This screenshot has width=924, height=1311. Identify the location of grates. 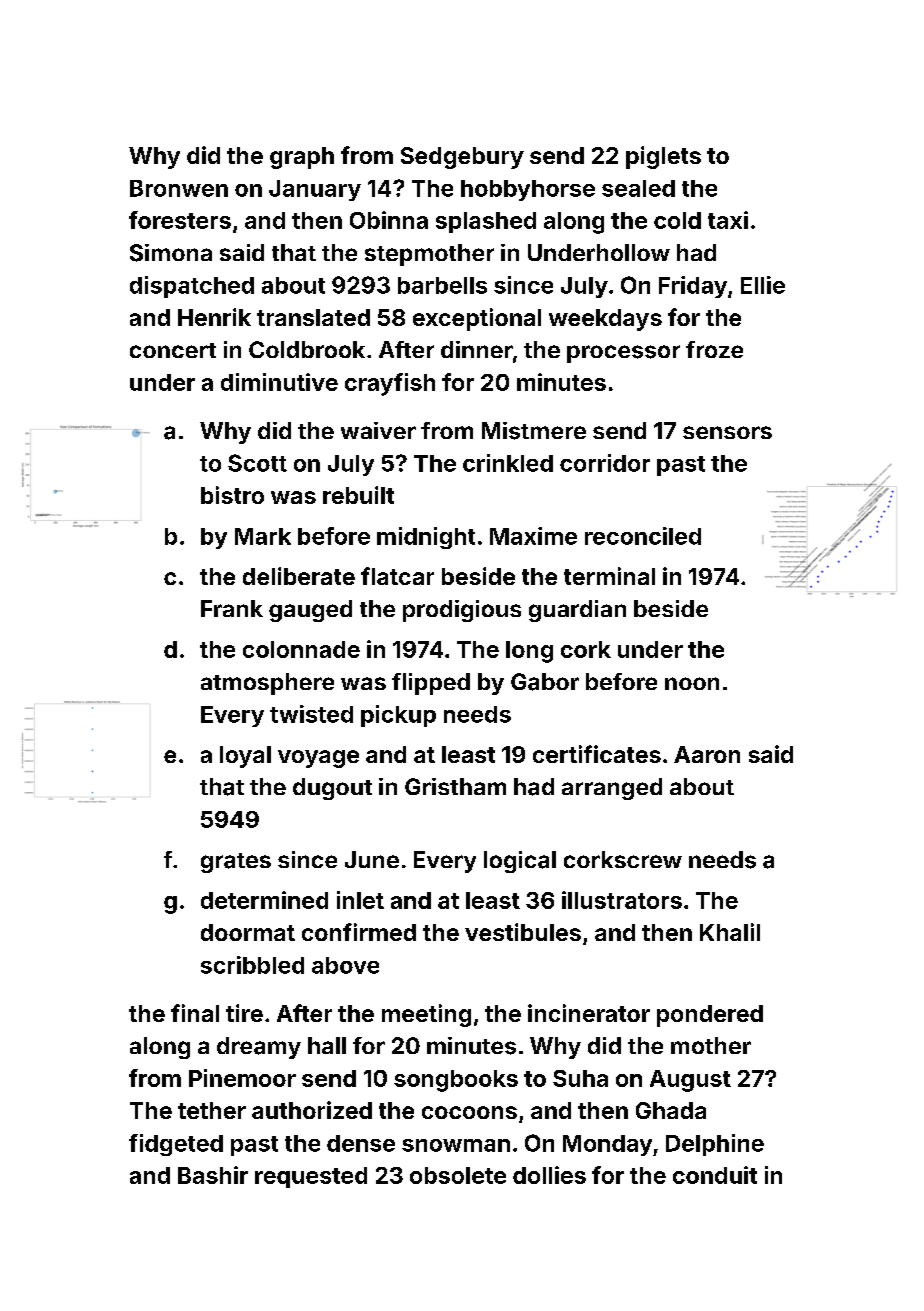
(236, 863).
